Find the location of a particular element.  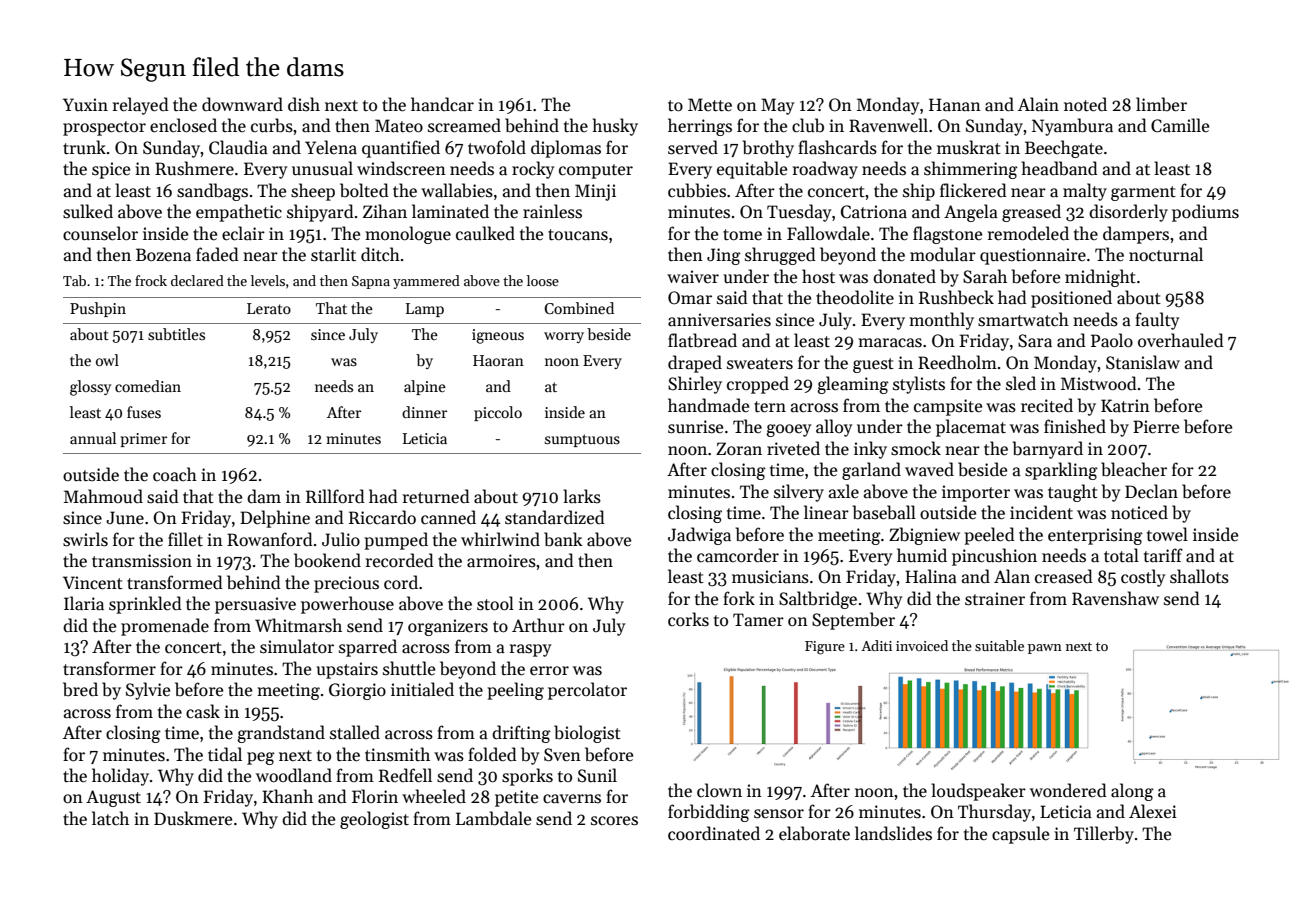

coordinated is located at coordinates (714, 833).
